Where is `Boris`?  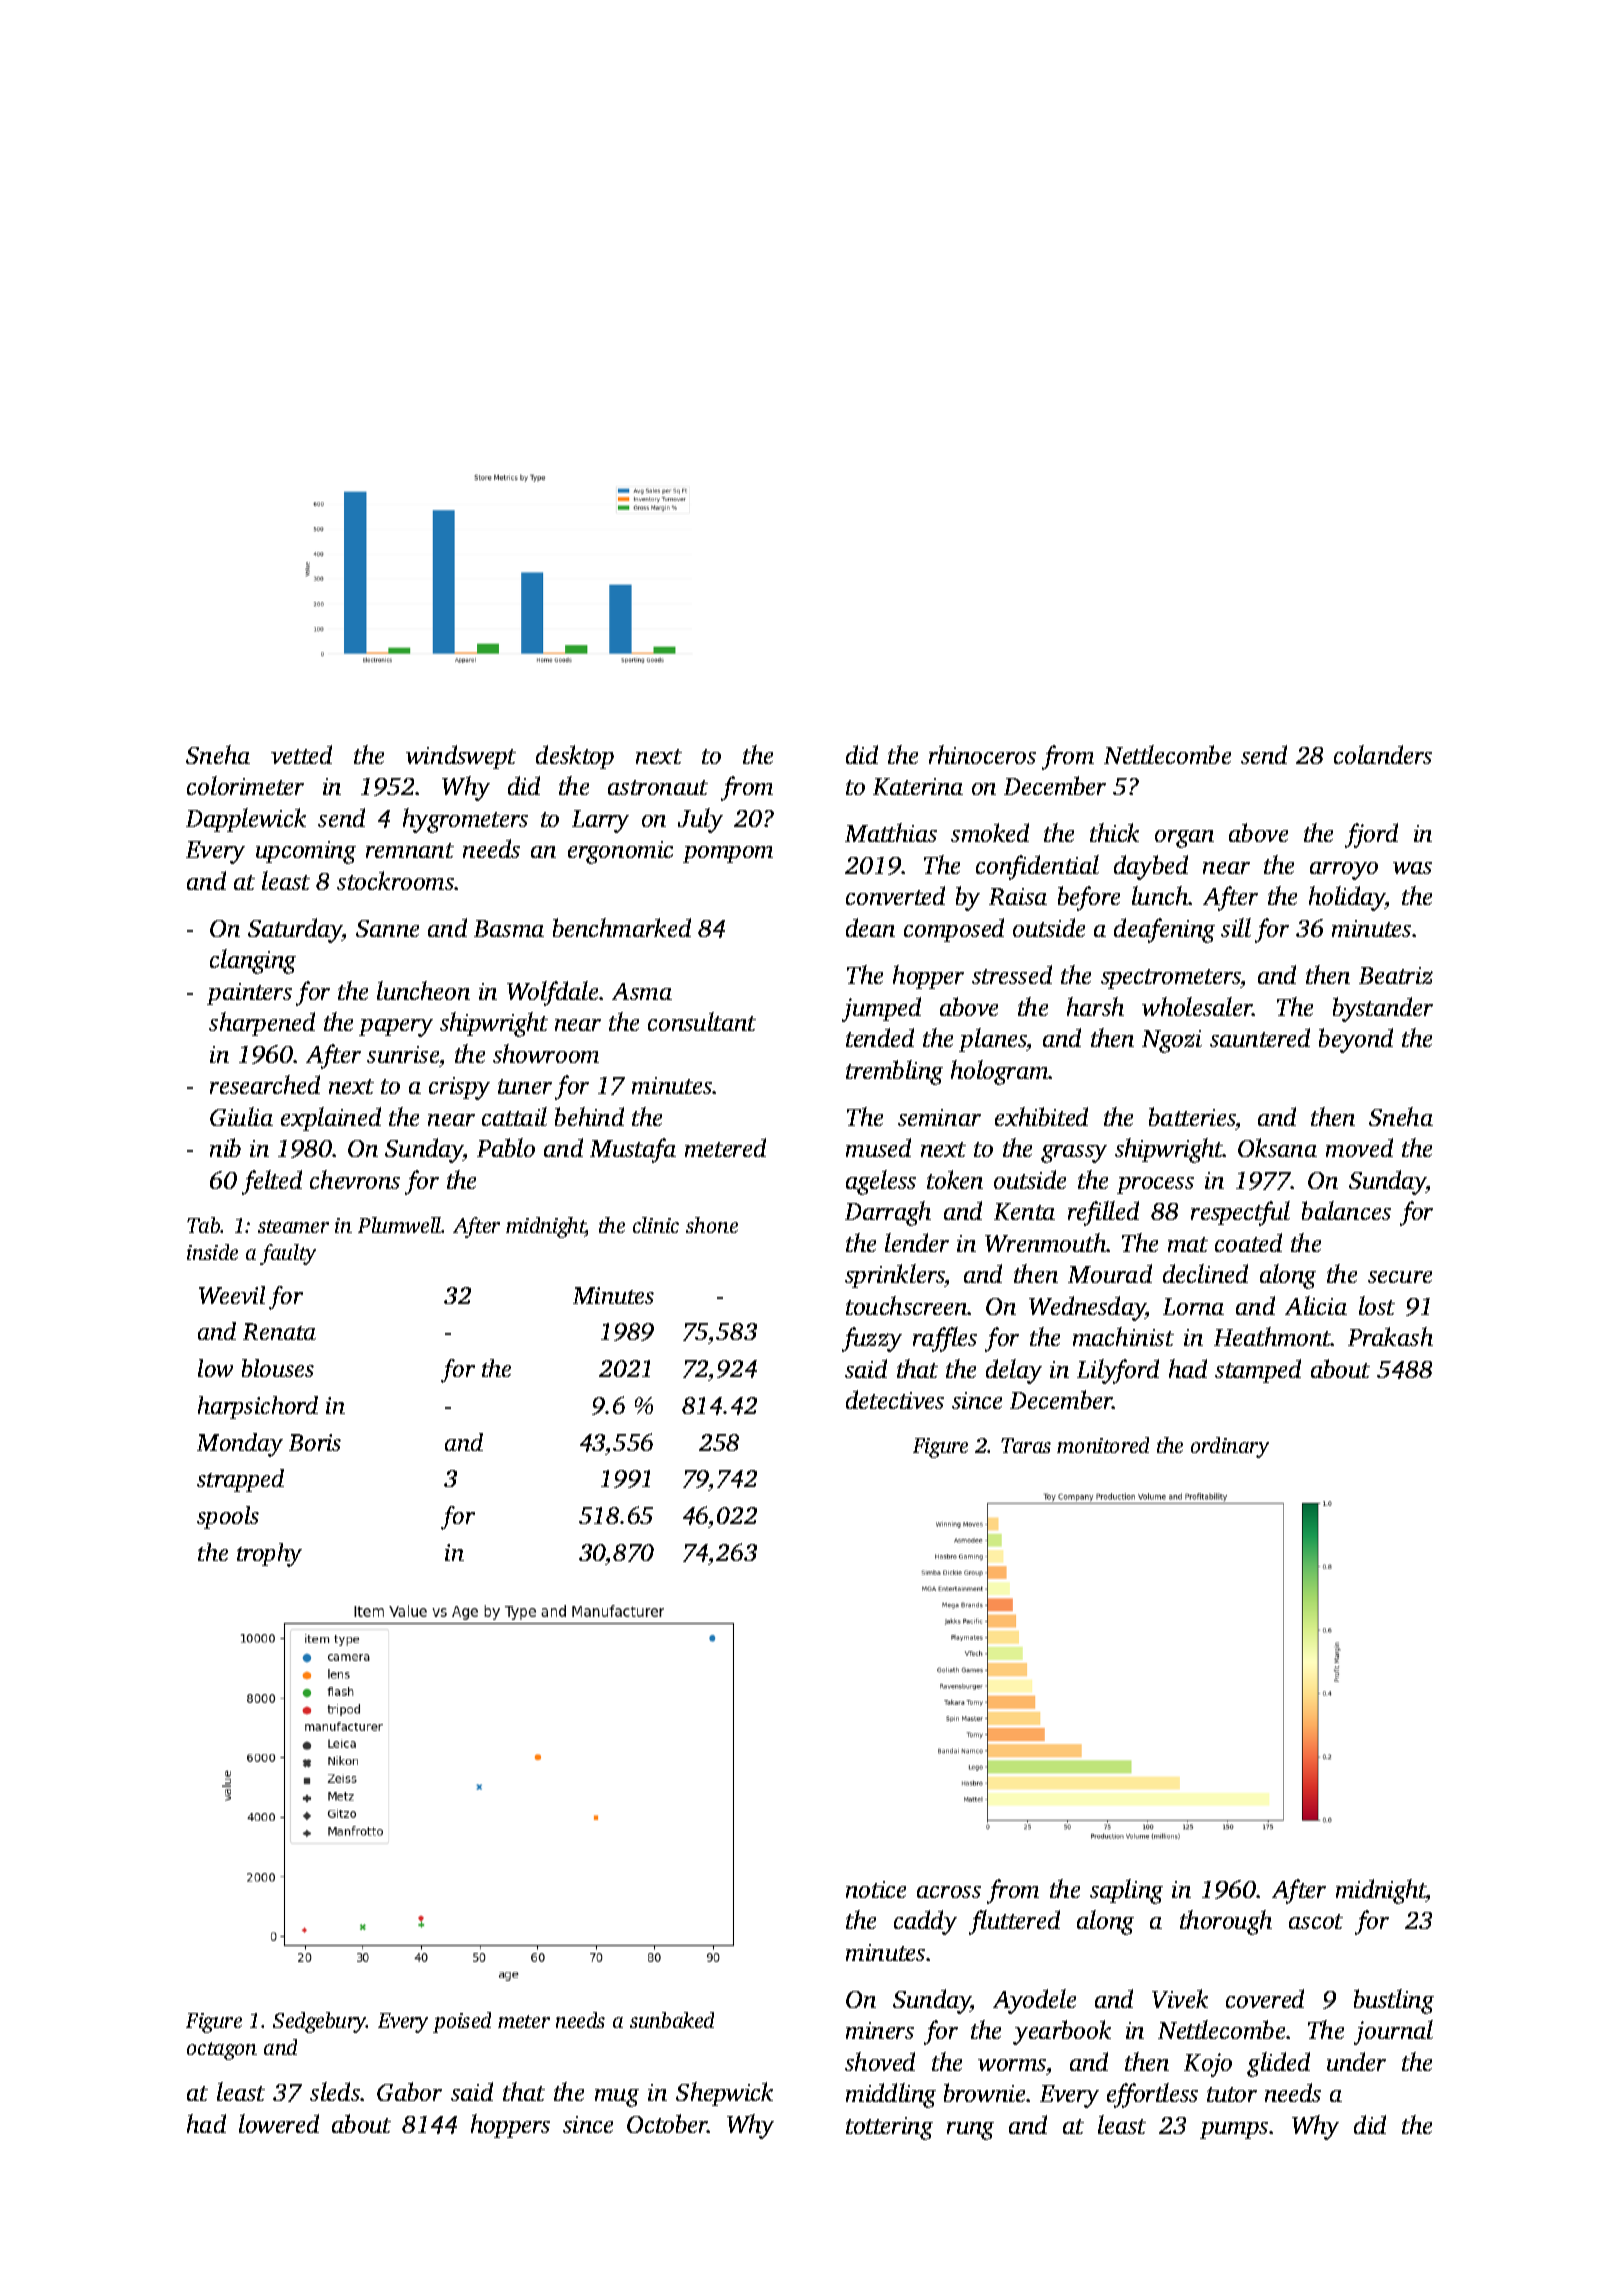
Boris is located at coordinates (315, 1442).
